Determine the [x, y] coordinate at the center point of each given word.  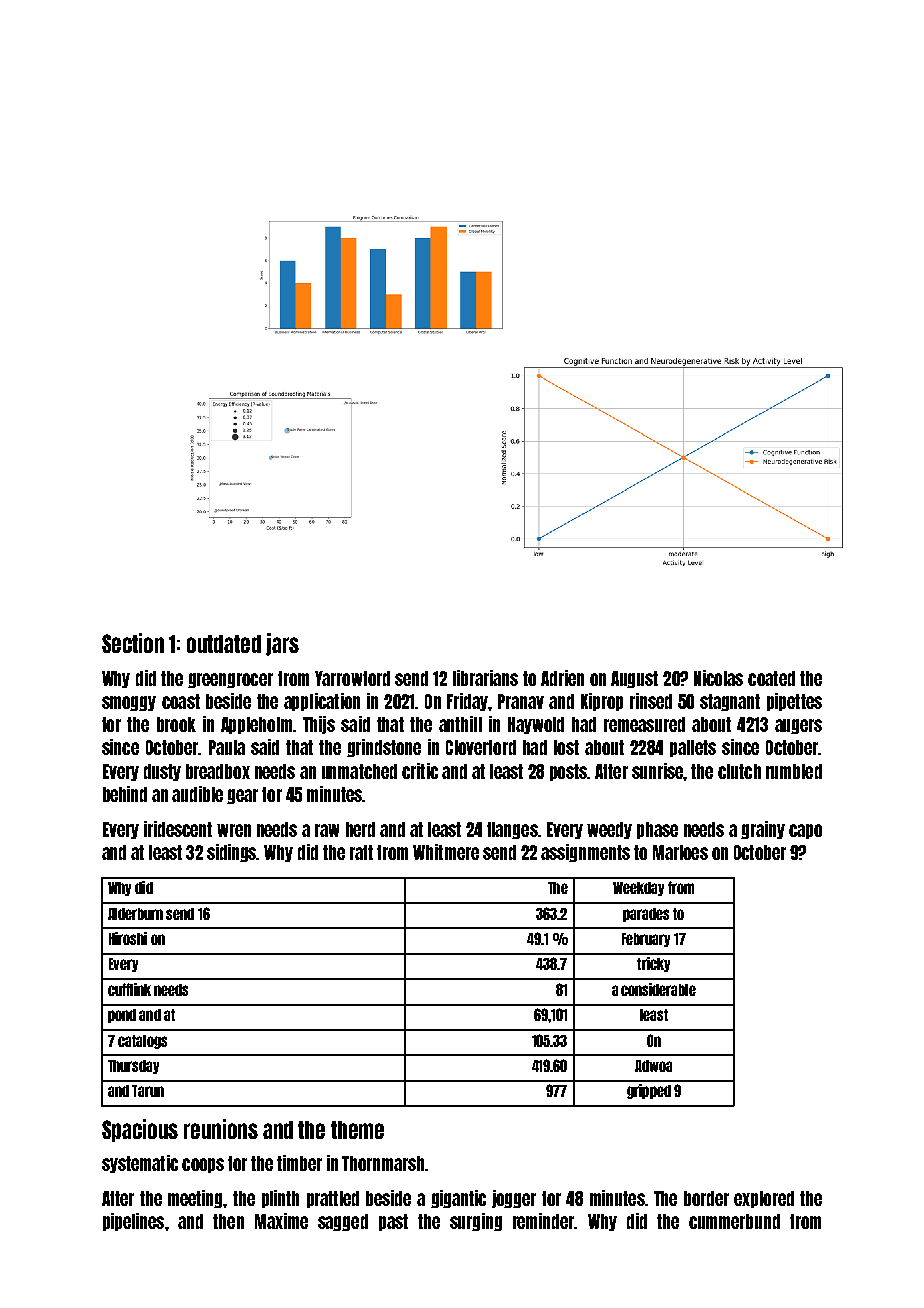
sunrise [657, 771]
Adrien [562, 678]
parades [646, 915]
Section [133, 643]
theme [357, 1130]
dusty [162, 772]
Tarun [148, 1091]
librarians [485, 678]
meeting [195, 1199]
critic [420, 771]
